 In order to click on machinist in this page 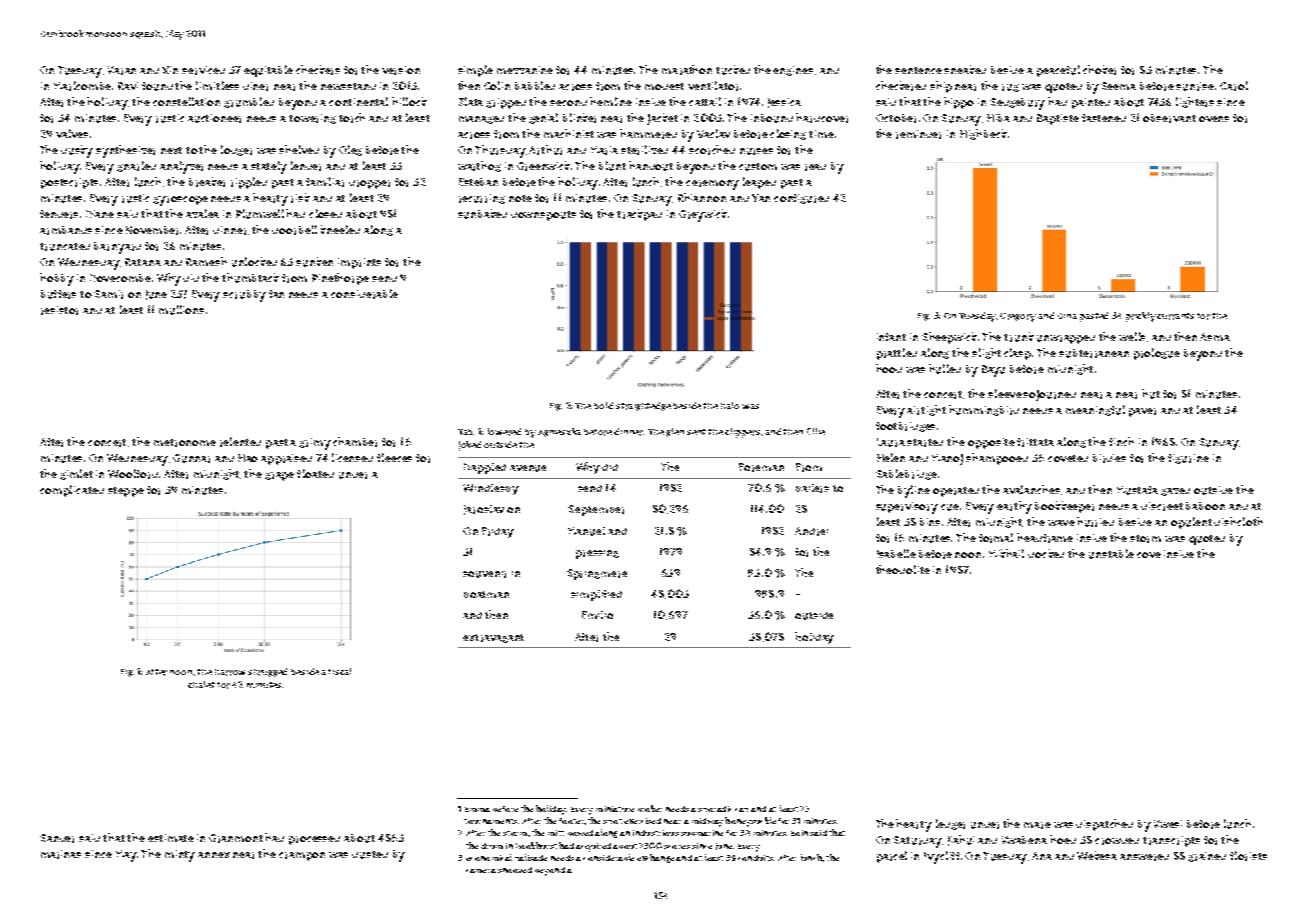, I will do `click(569, 133)`.
